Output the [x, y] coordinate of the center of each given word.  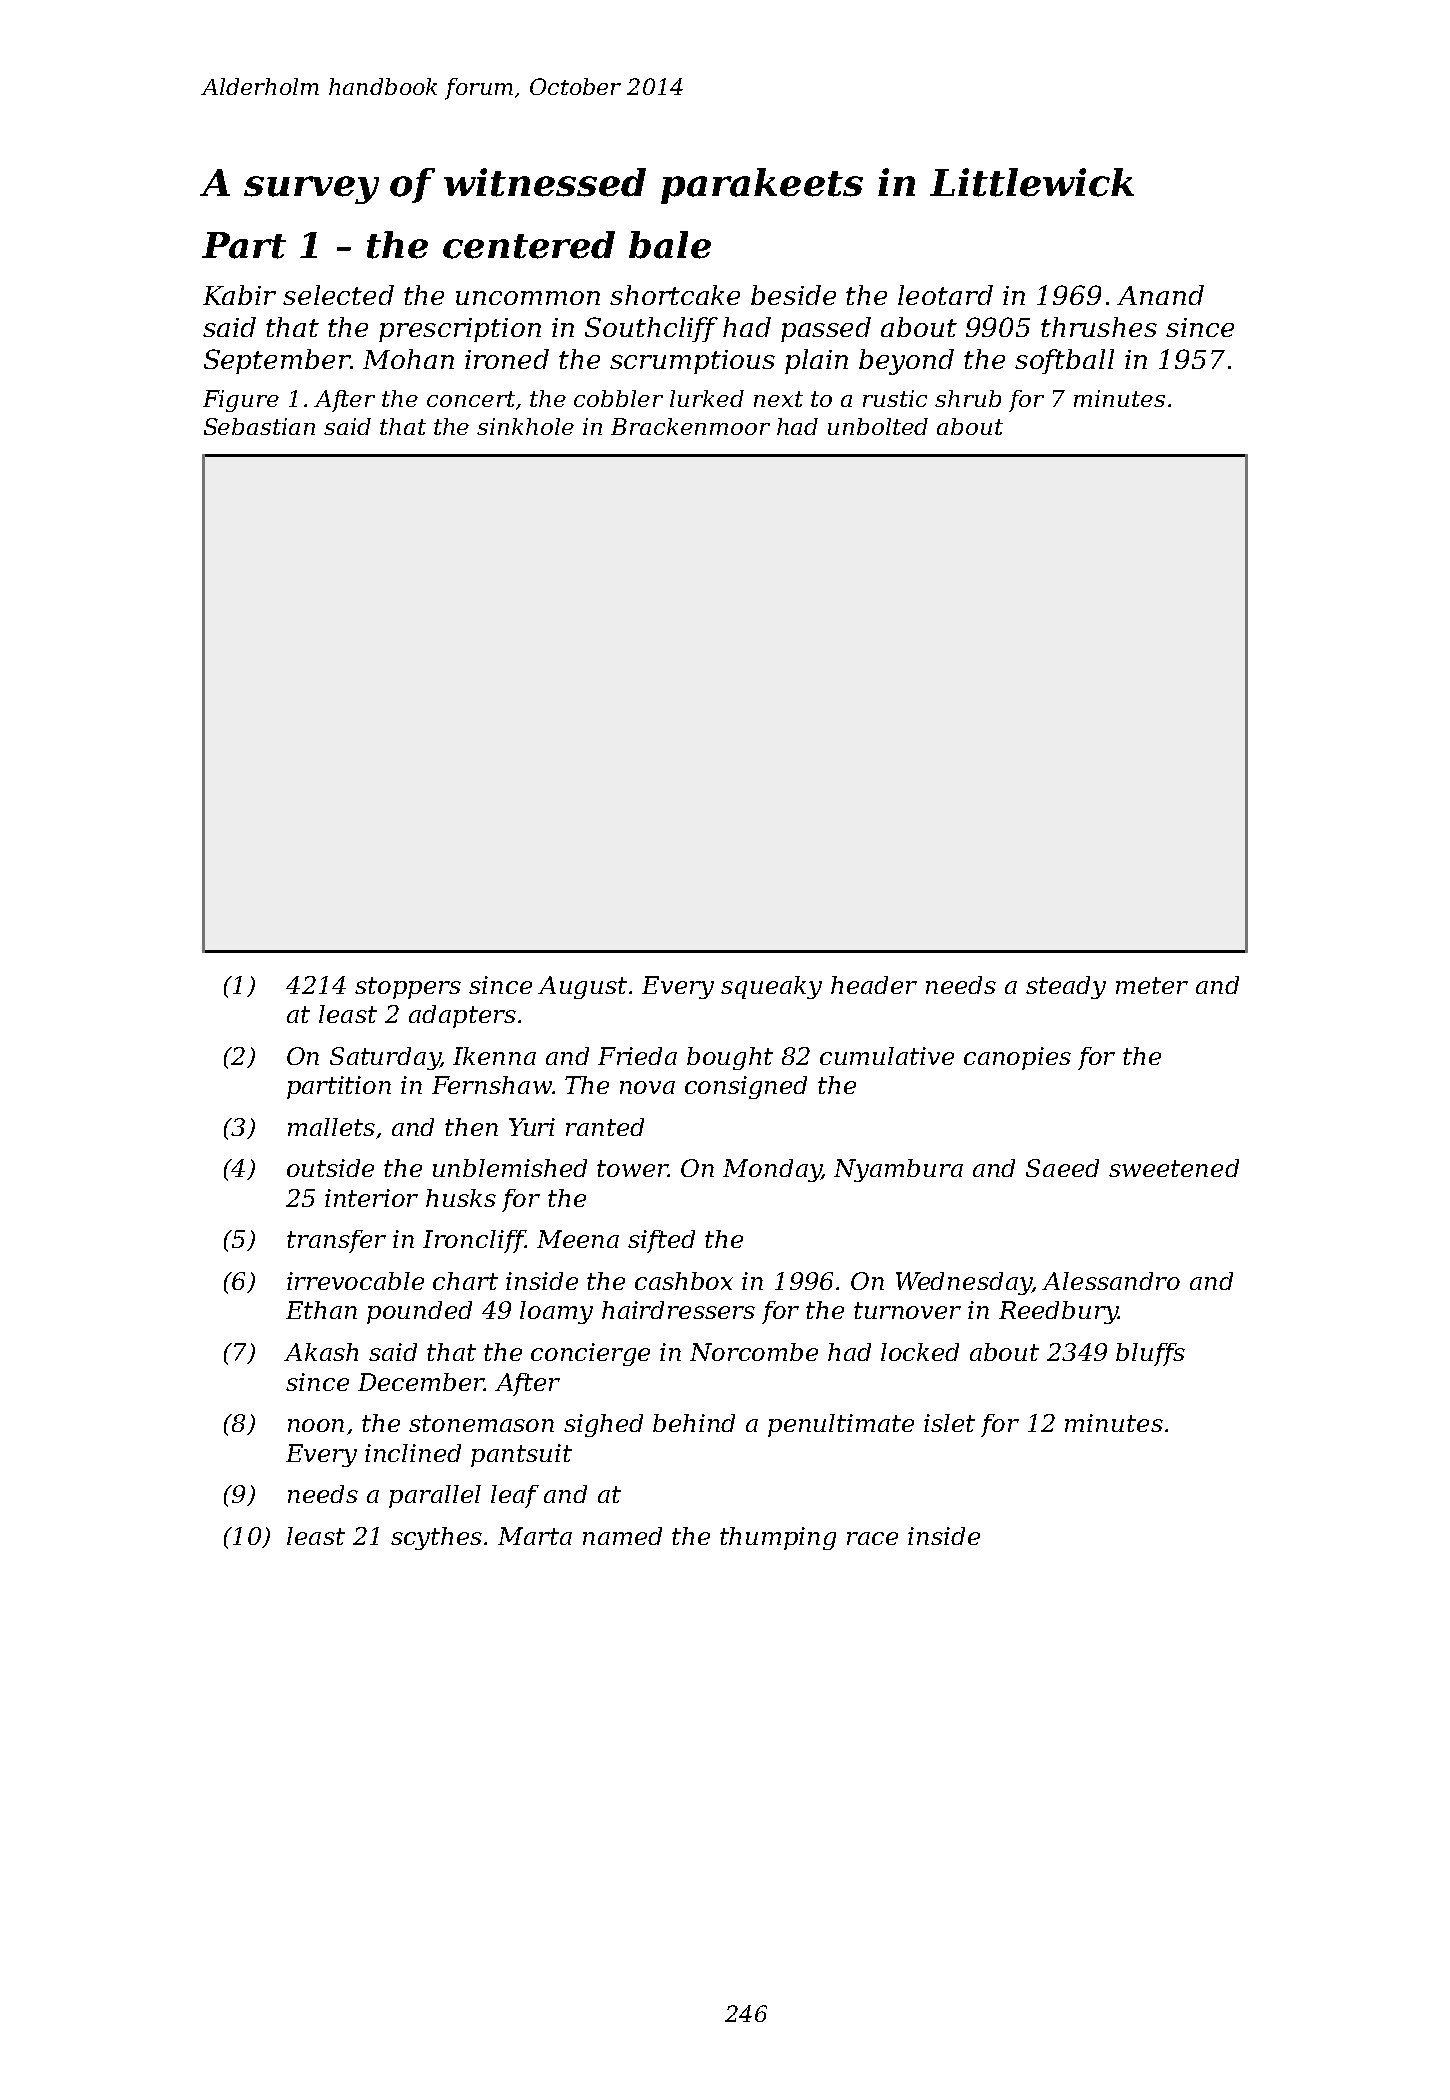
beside [793, 295]
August [582, 987]
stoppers [408, 988]
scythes [436, 1538]
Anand [1160, 295]
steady [1066, 987]
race [872, 1538]
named [622, 1536]
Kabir [239, 295]
